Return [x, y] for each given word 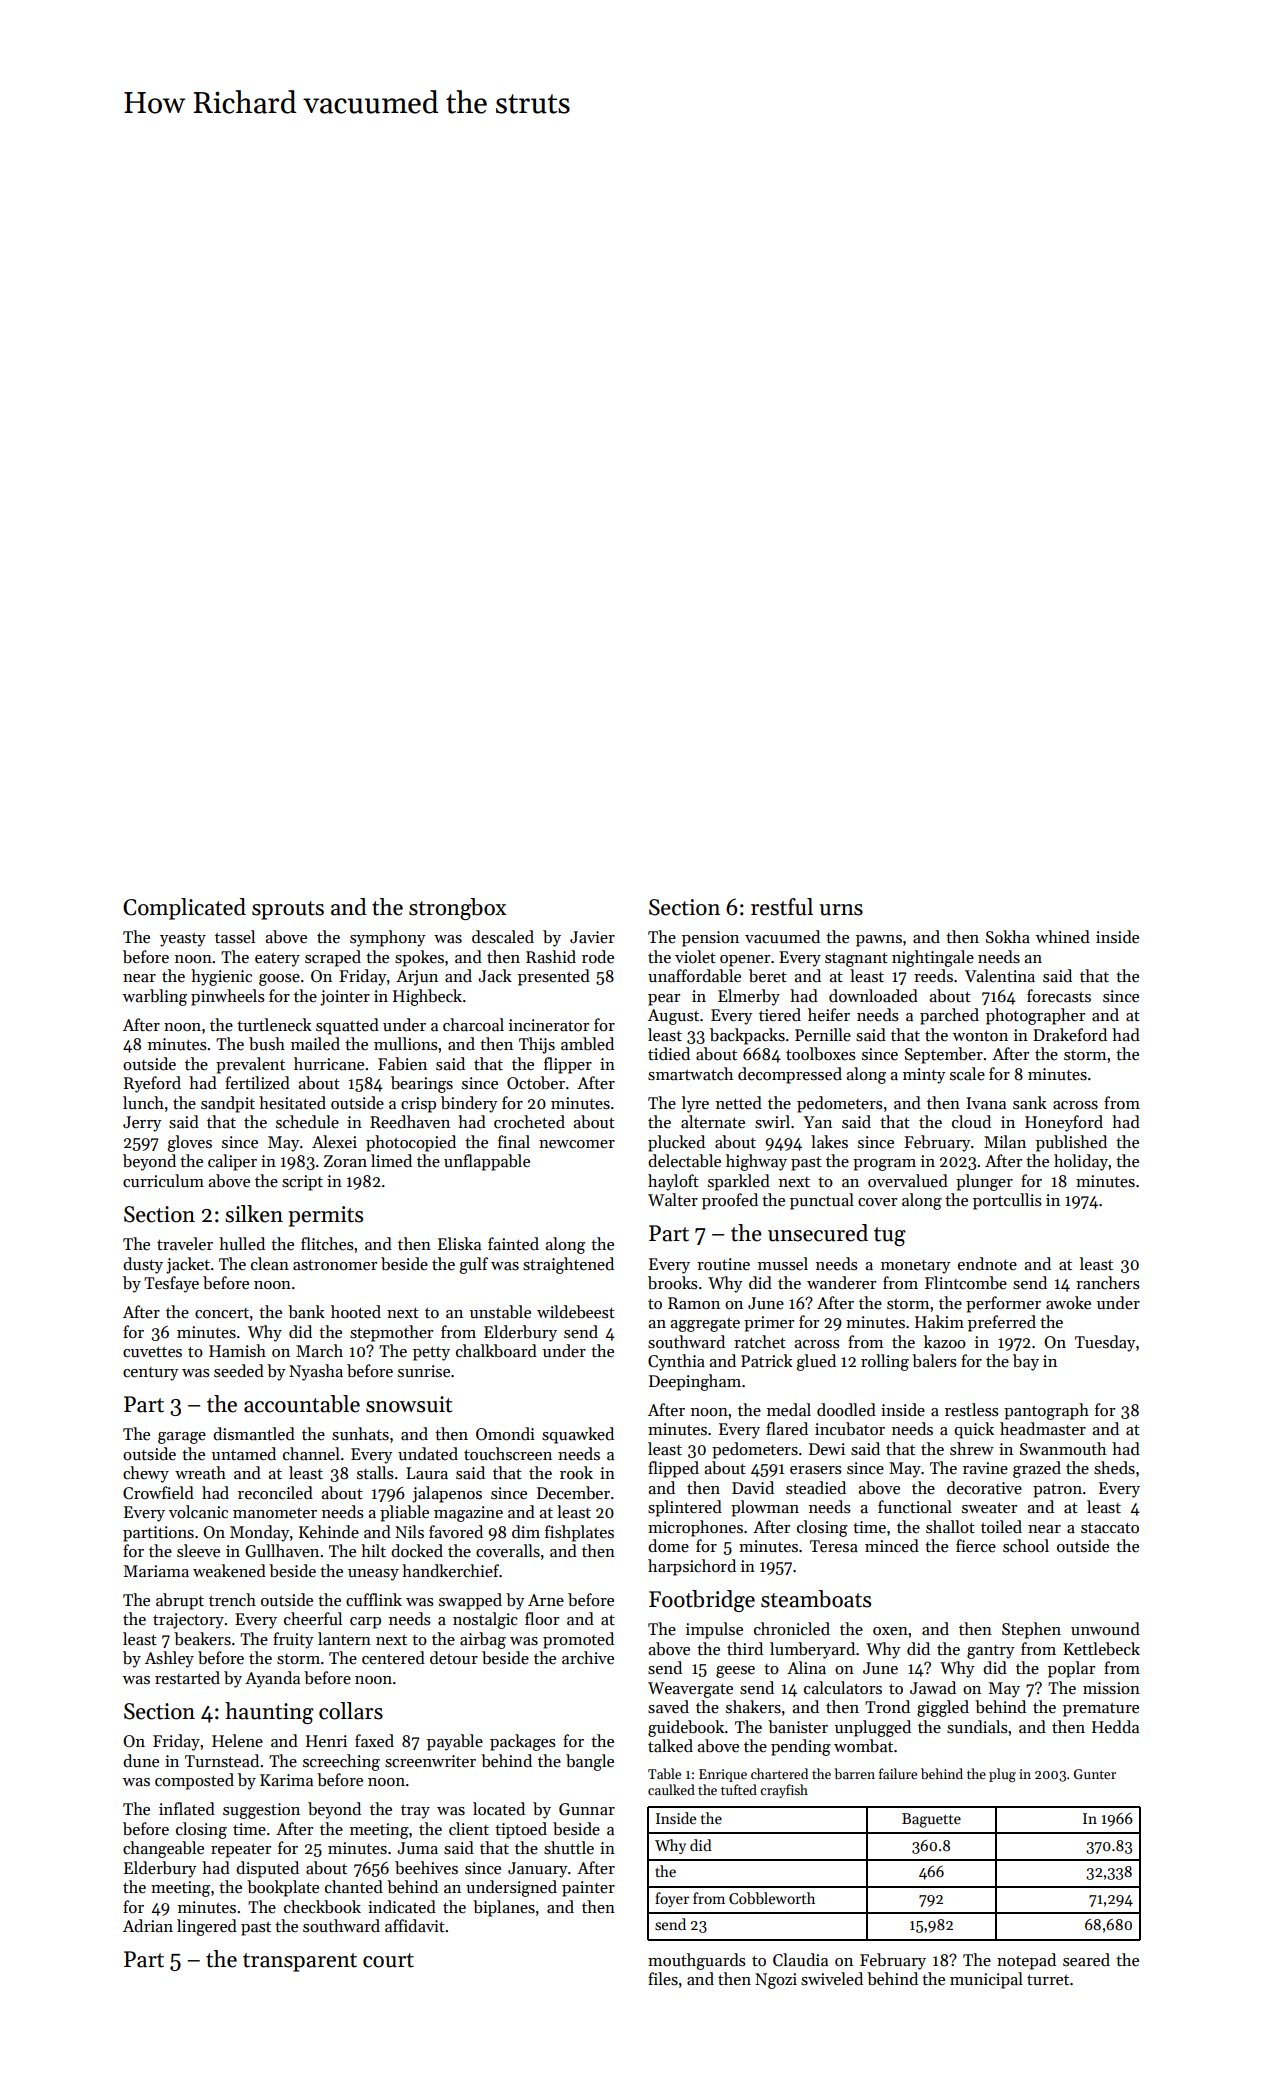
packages [523, 1742]
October [536, 1083]
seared [1086, 1960]
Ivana [986, 1103]
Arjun [417, 978]
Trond [887, 1706]
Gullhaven [282, 1551]
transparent [300, 1962]
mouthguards [697, 1961]
